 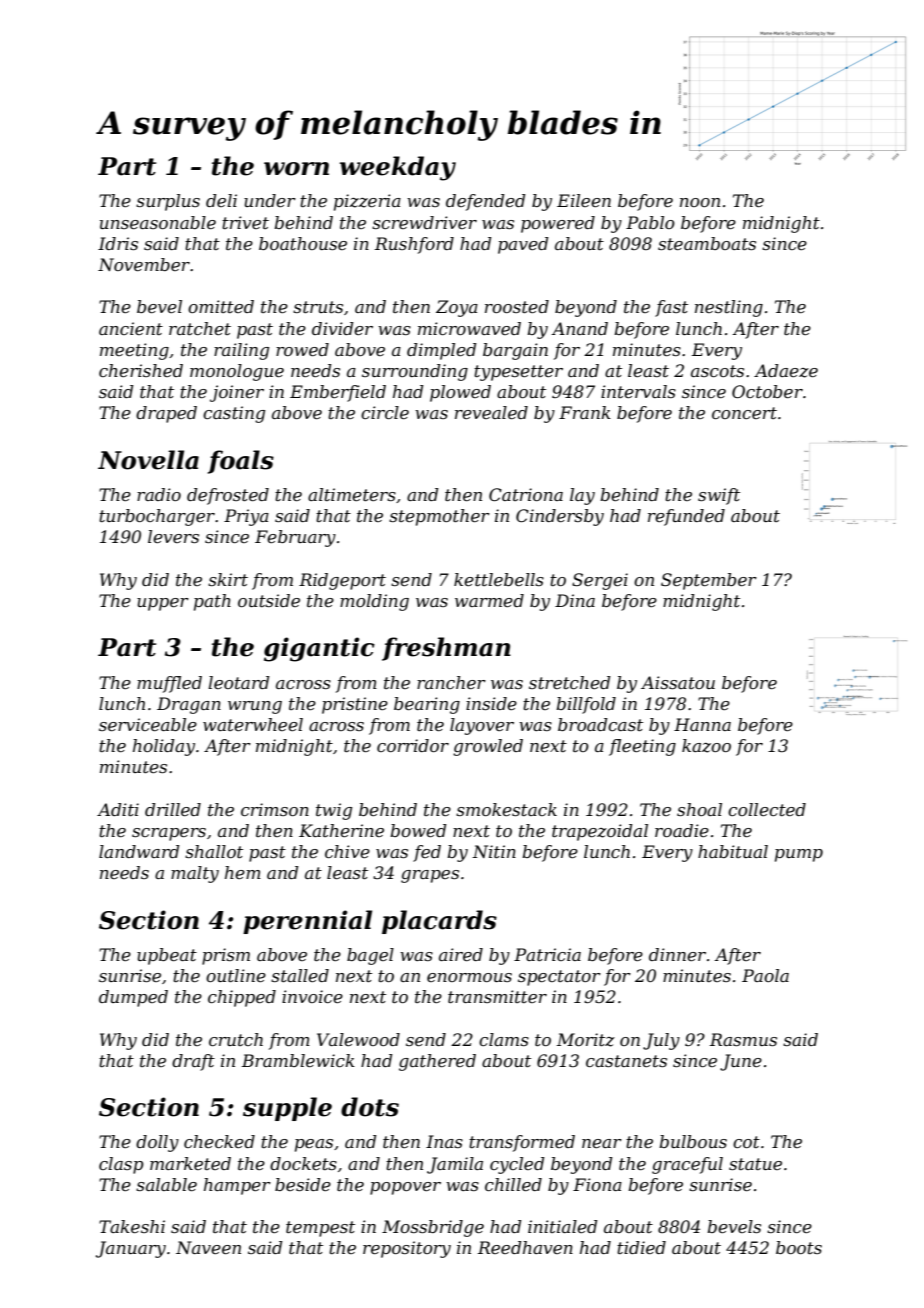 What do you see at coordinates (799, 1247) in the document?
I see `boots` at bounding box center [799, 1247].
